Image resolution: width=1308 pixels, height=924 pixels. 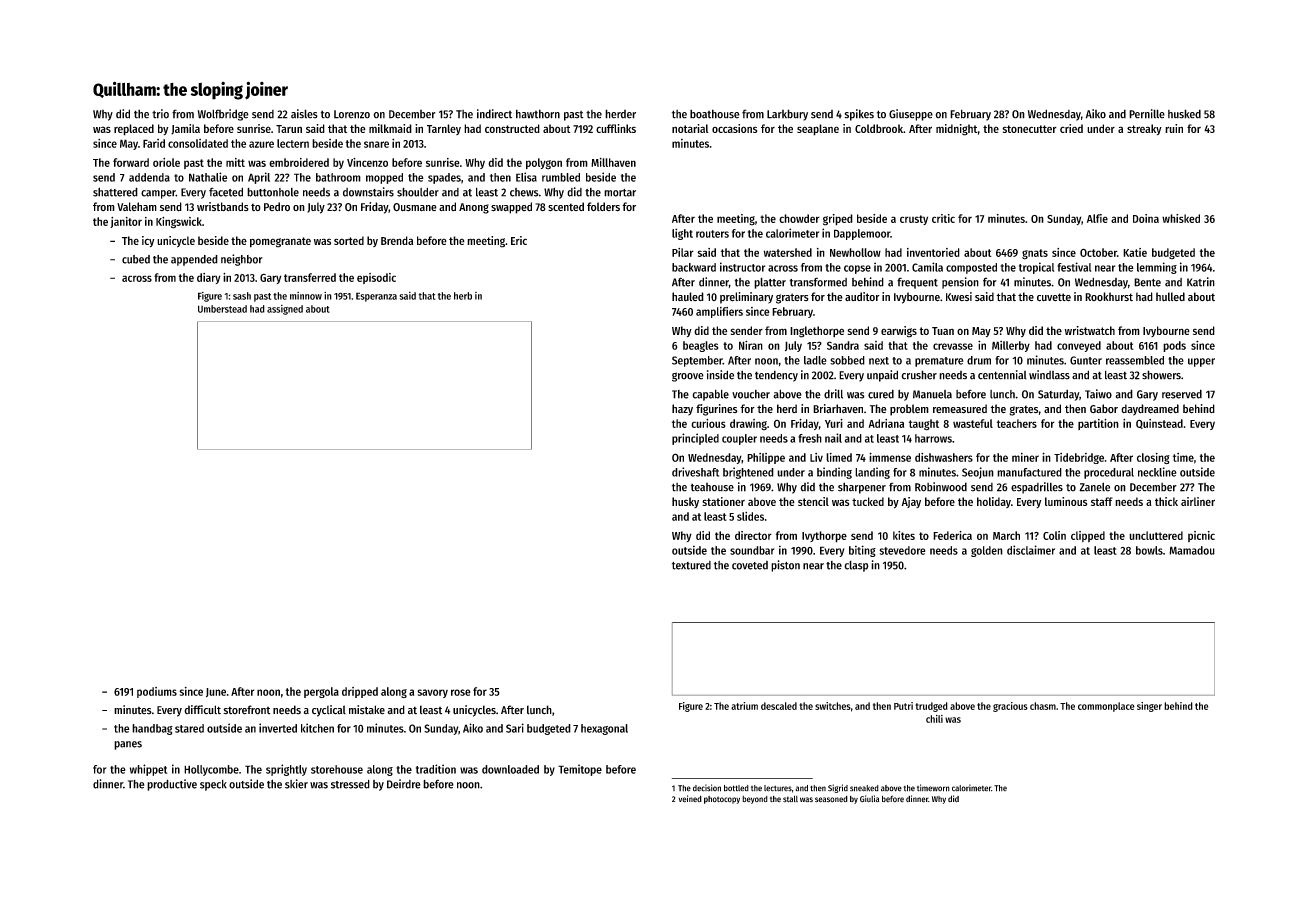 What do you see at coordinates (1090, 330) in the page?
I see `wristwatch` at bounding box center [1090, 330].
